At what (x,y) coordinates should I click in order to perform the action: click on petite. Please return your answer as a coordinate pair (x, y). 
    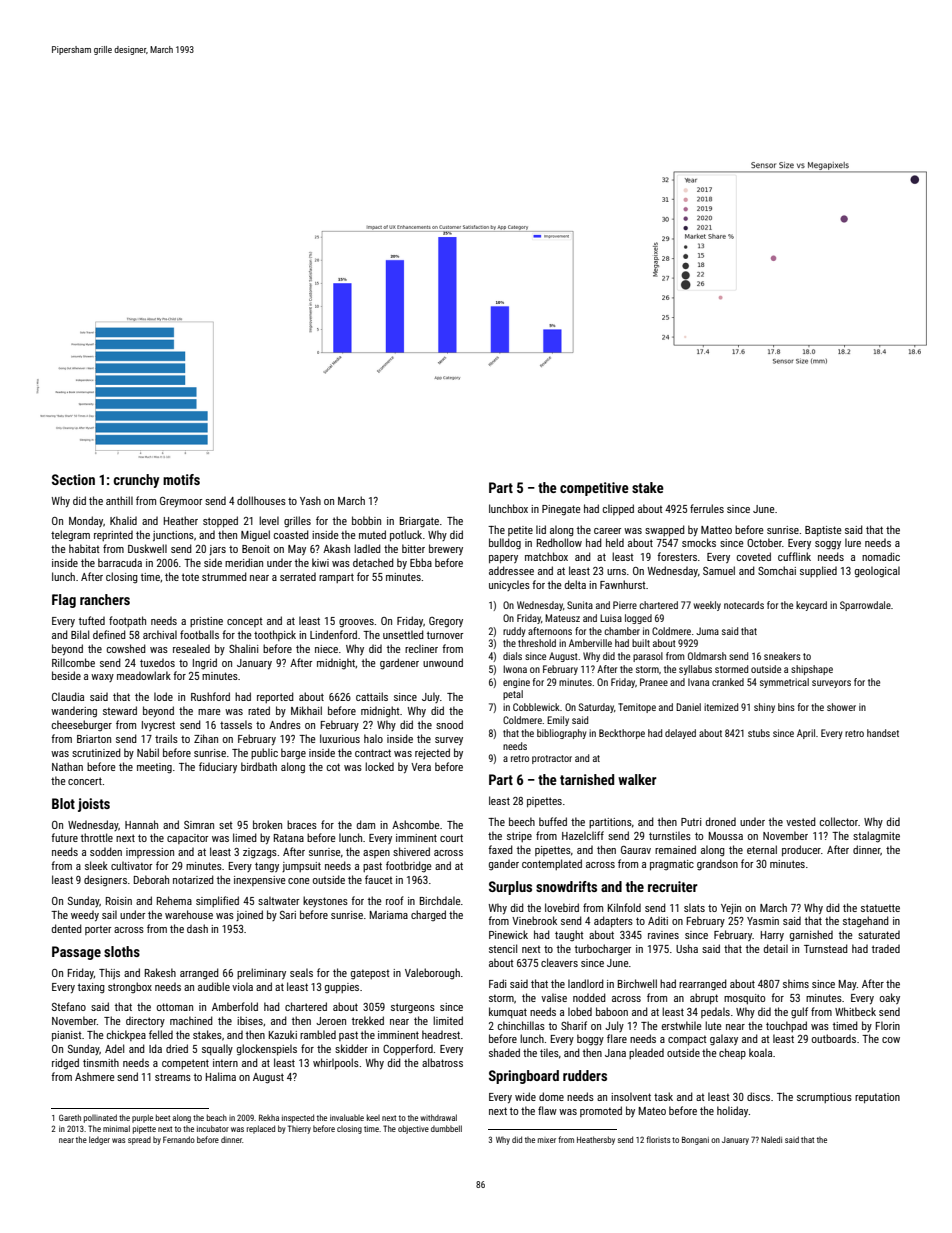
    Looking at the image, I should click on (520, 531).
